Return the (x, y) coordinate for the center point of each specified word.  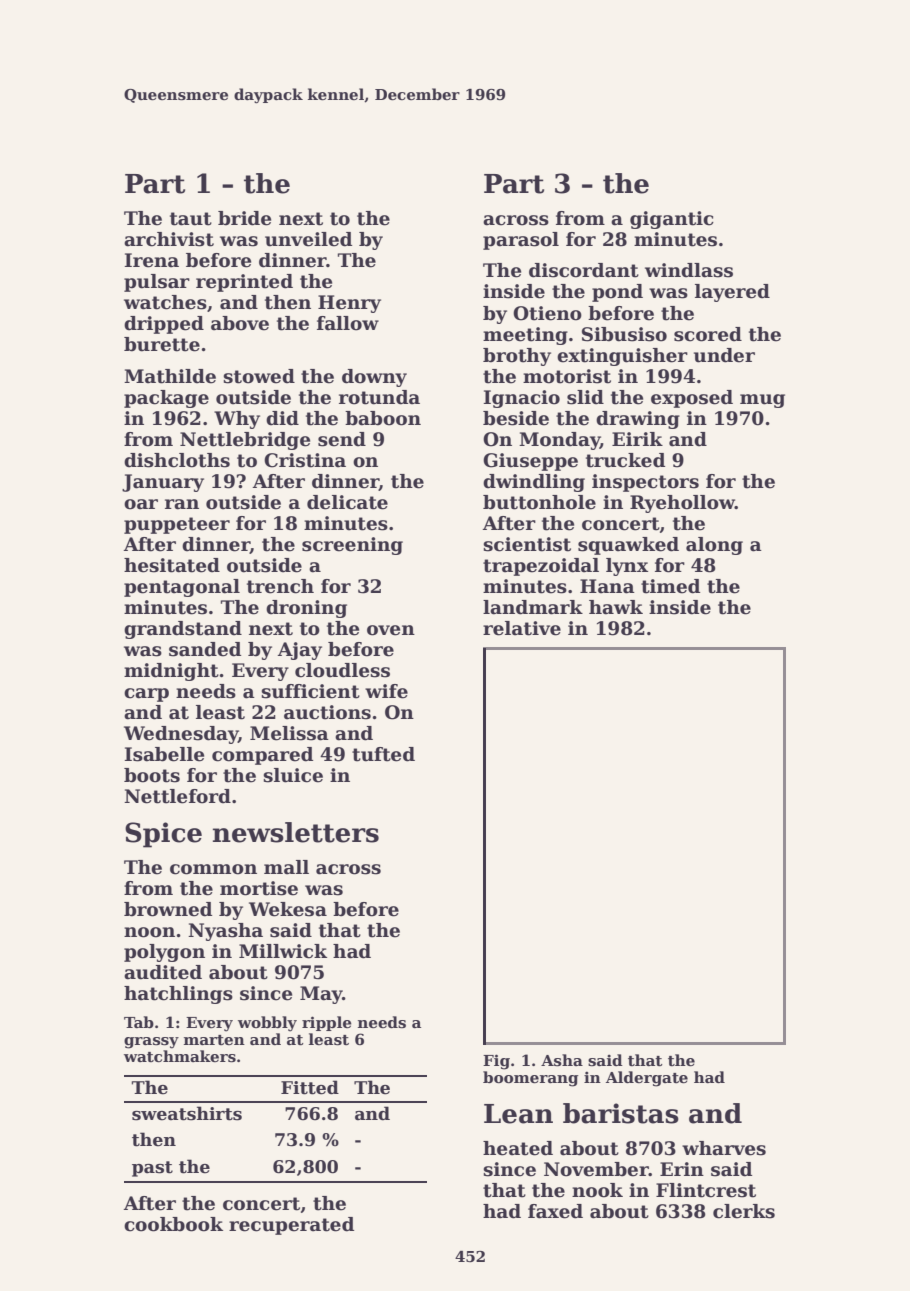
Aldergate (647, 1079)
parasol (521, 241)
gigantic (672, 220)
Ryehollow (682, 504)
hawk (616, 607)
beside (516, 418)
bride (244, 218)
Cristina (305, 460)
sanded (205, 649)
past (152, 1169)
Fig (496, 1062)
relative (522, 628)
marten (214, 1040)
